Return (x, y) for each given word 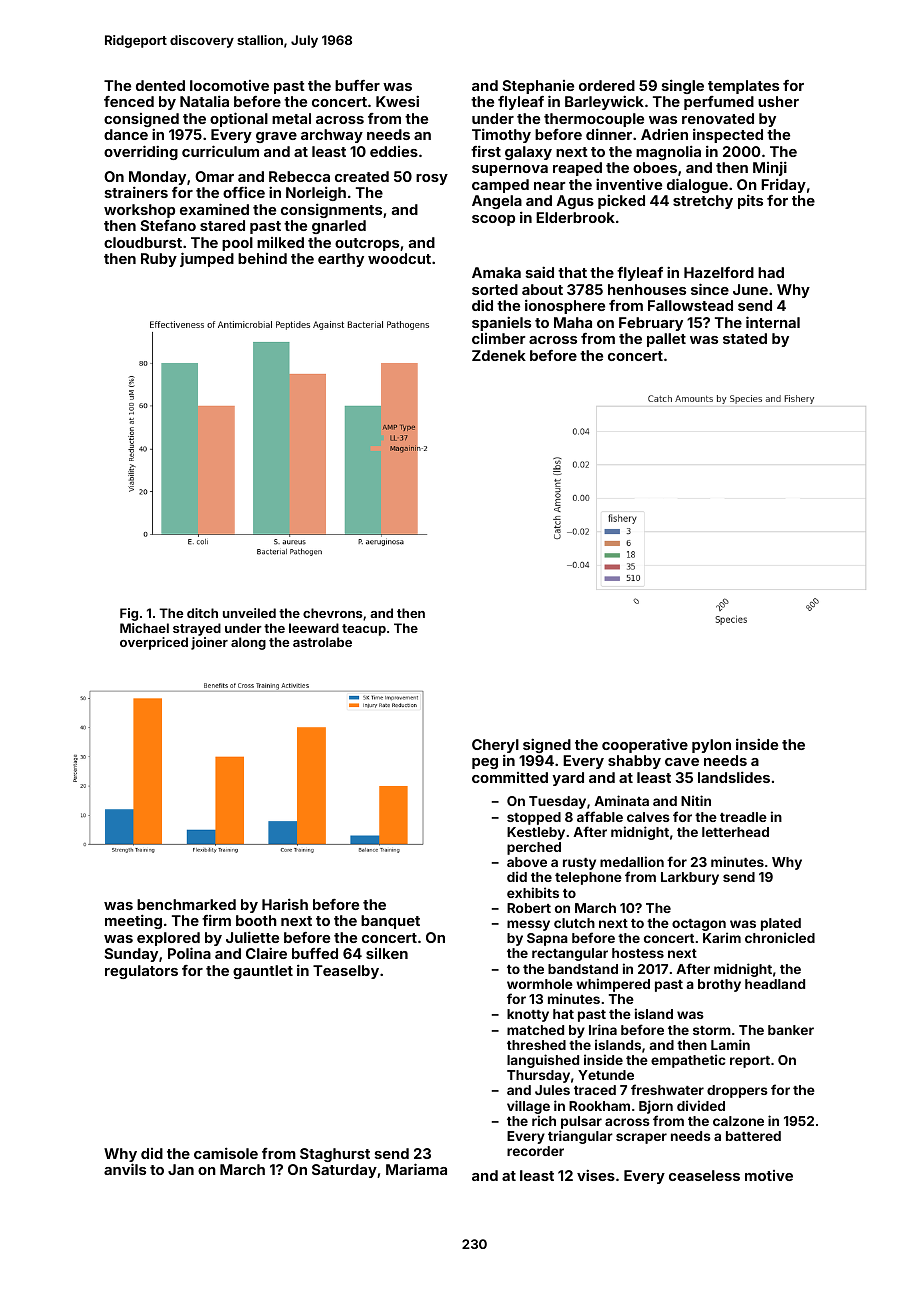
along (248, 643)
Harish (285, 904)
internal (773, 322)
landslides (734, 777)
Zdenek (499, 355)
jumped (207, 259)
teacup (364, 630)
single (683, 86)
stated (745, 338)
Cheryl (495, 746)
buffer (357, 85)
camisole (226, 1153)
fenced (129, 101)
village (528, 1107)
